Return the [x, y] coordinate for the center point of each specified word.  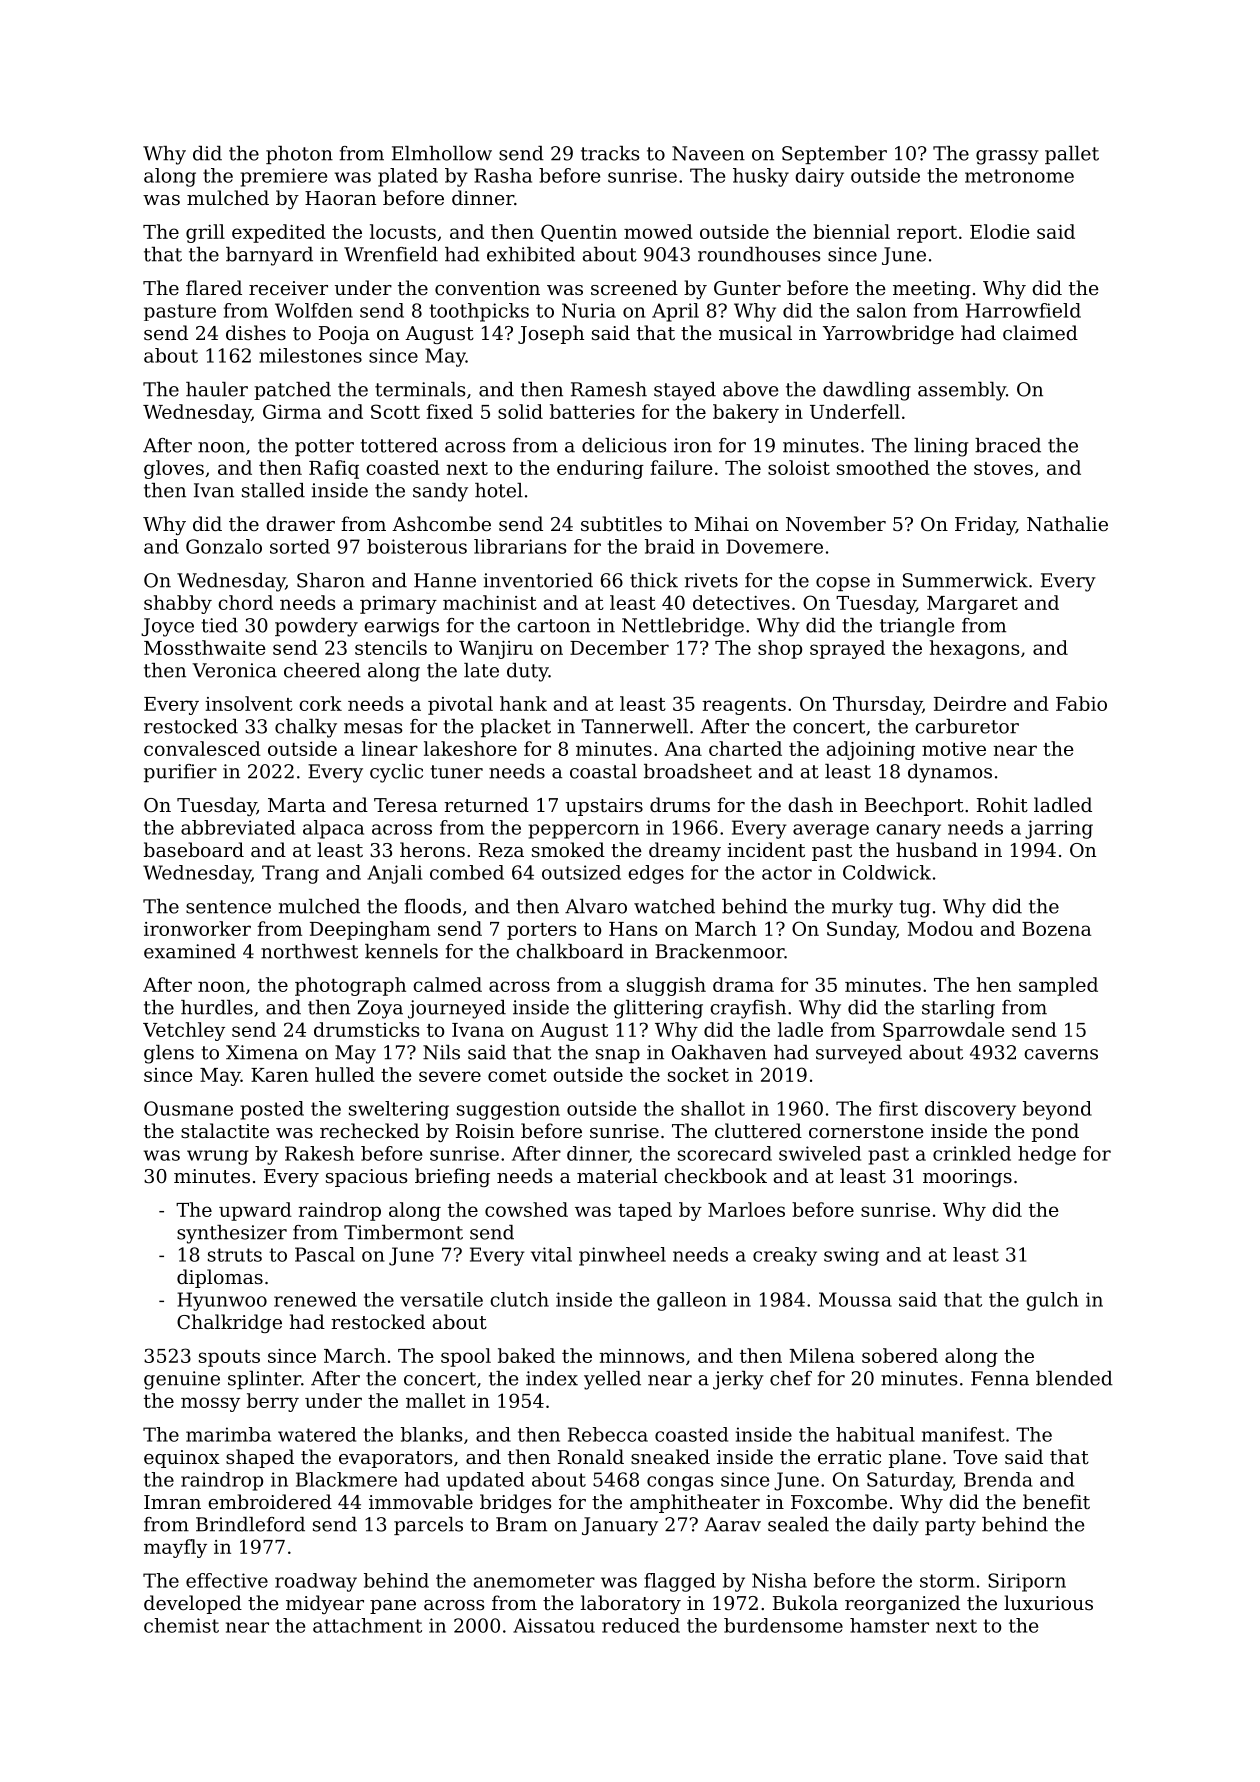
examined [190, 951]
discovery [970, 1110]
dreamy [685, 851]
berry [273, 1402]
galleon [691, 1301]
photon [299, 155]
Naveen [708, 153]
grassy [1007, 157]
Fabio [1081, 703]
